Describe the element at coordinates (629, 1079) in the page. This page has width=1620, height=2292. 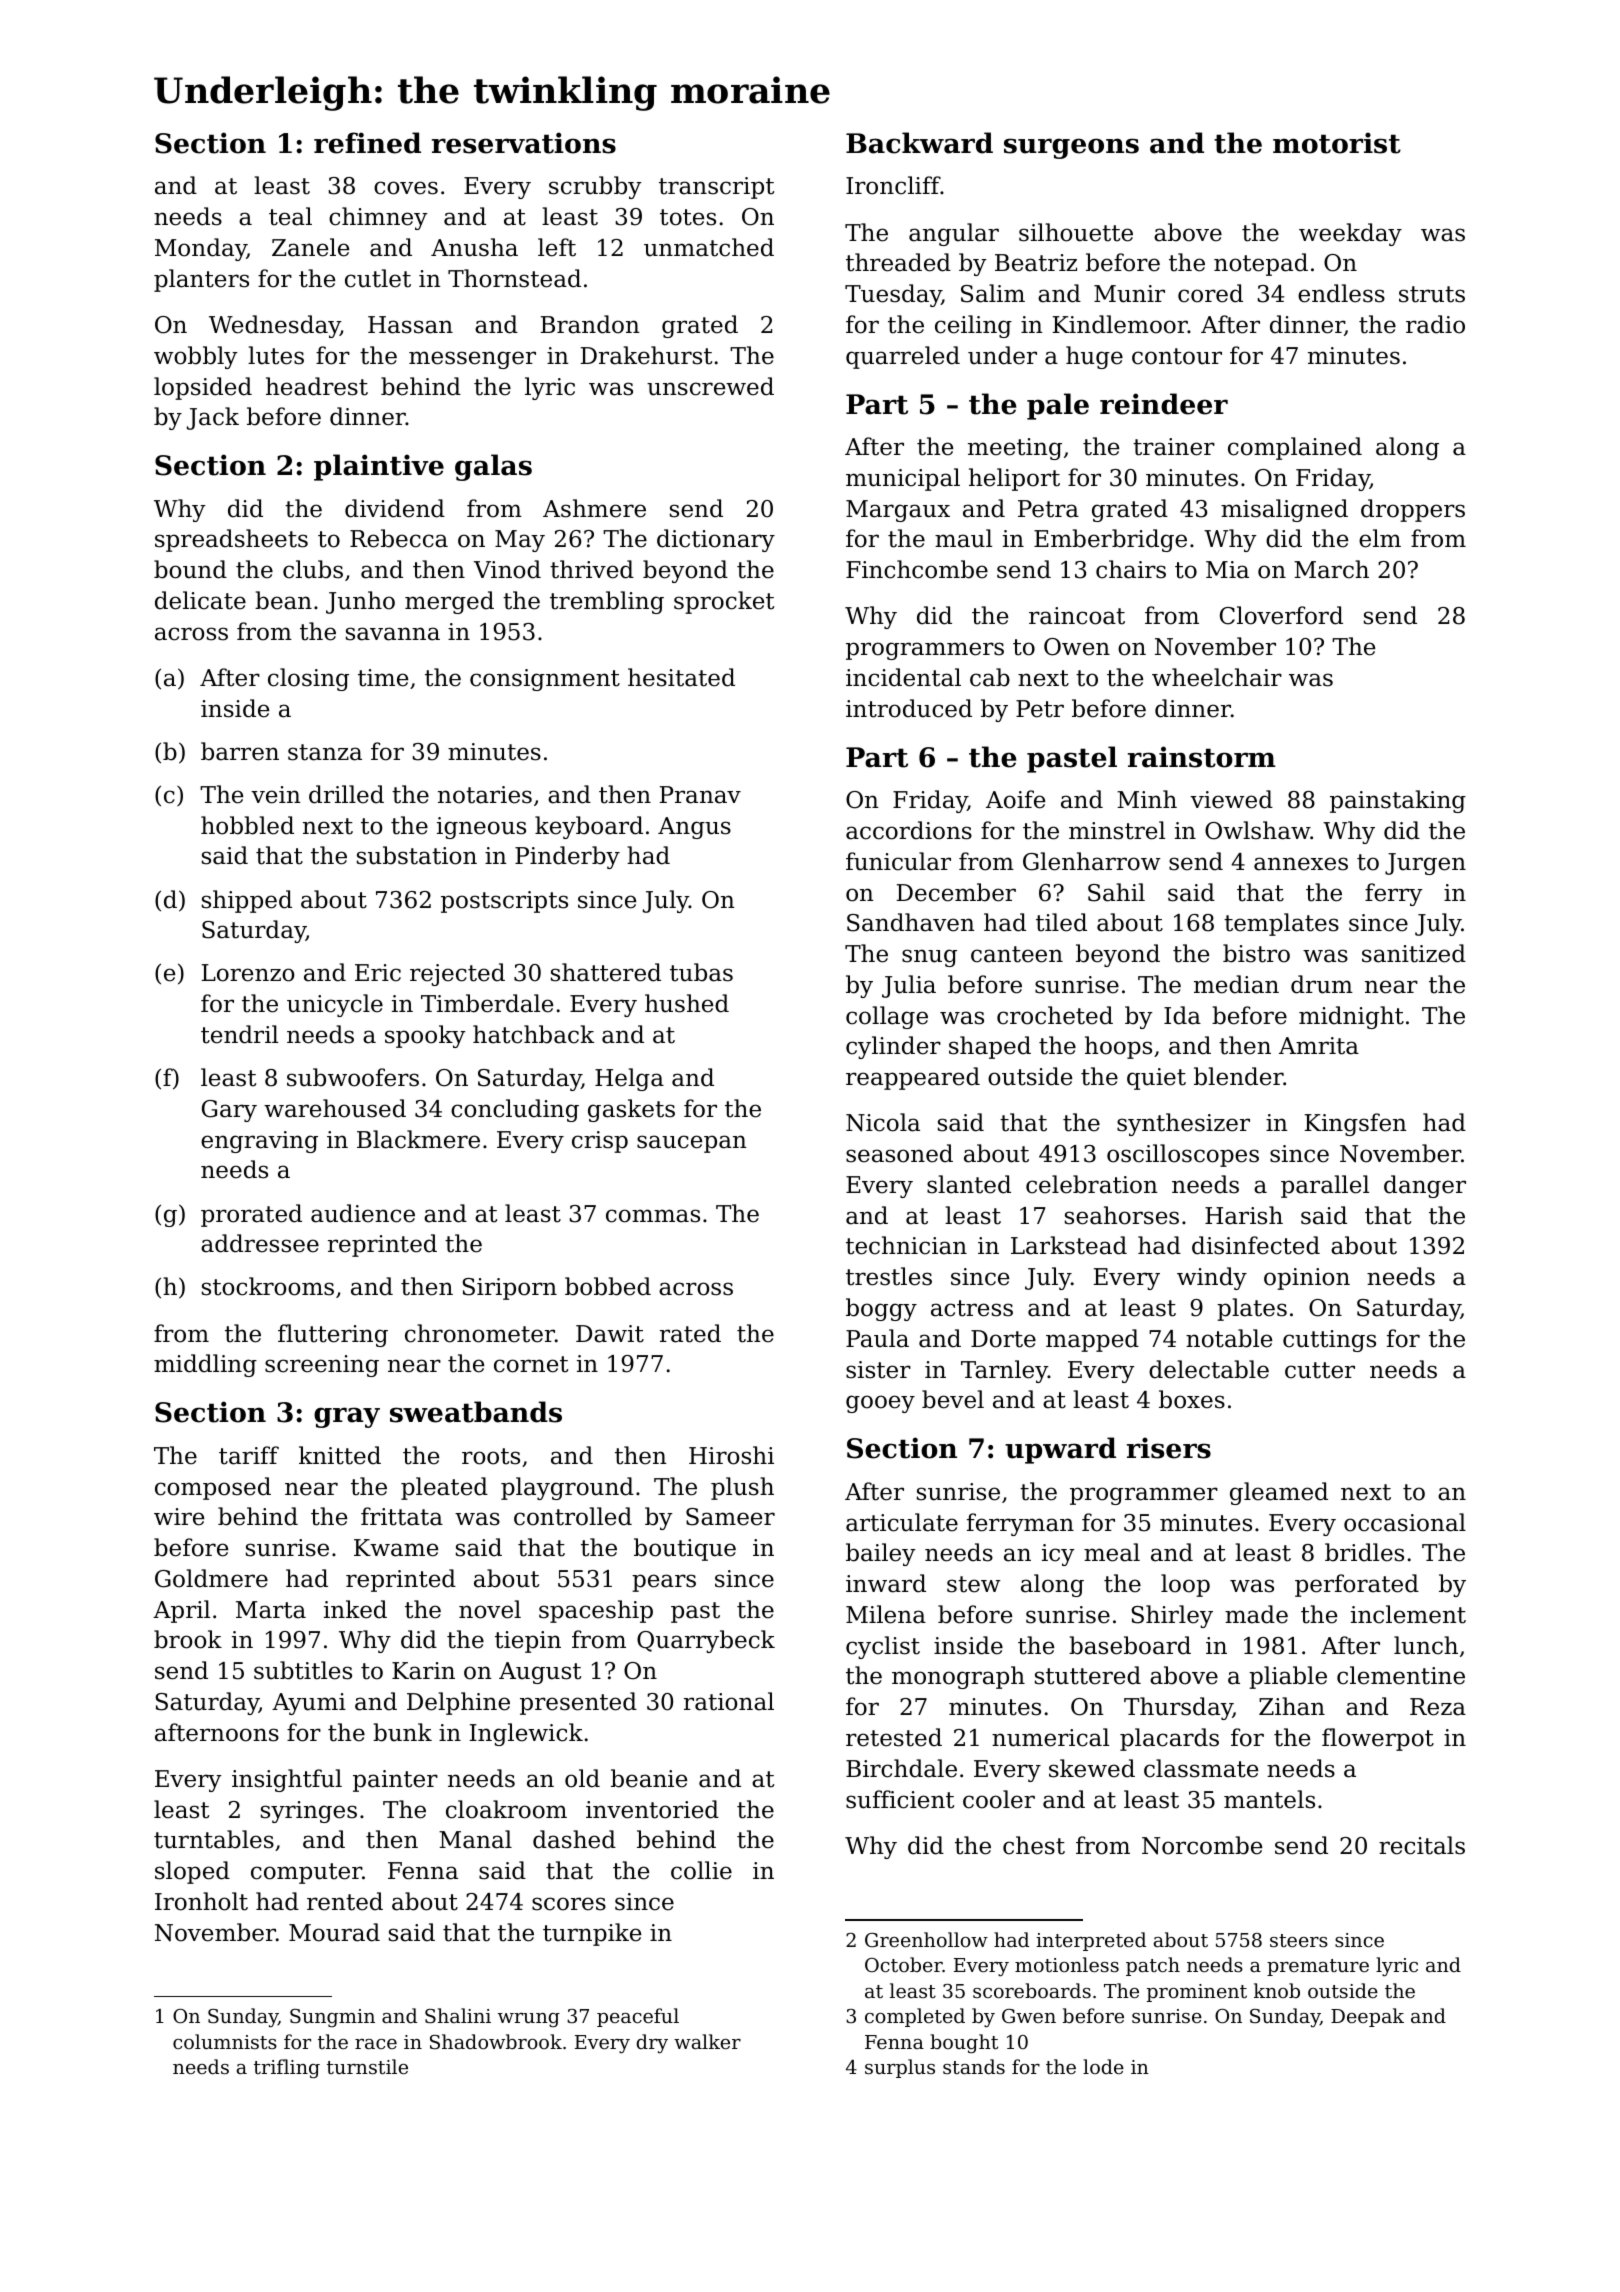
I see `Helga` at that location.
